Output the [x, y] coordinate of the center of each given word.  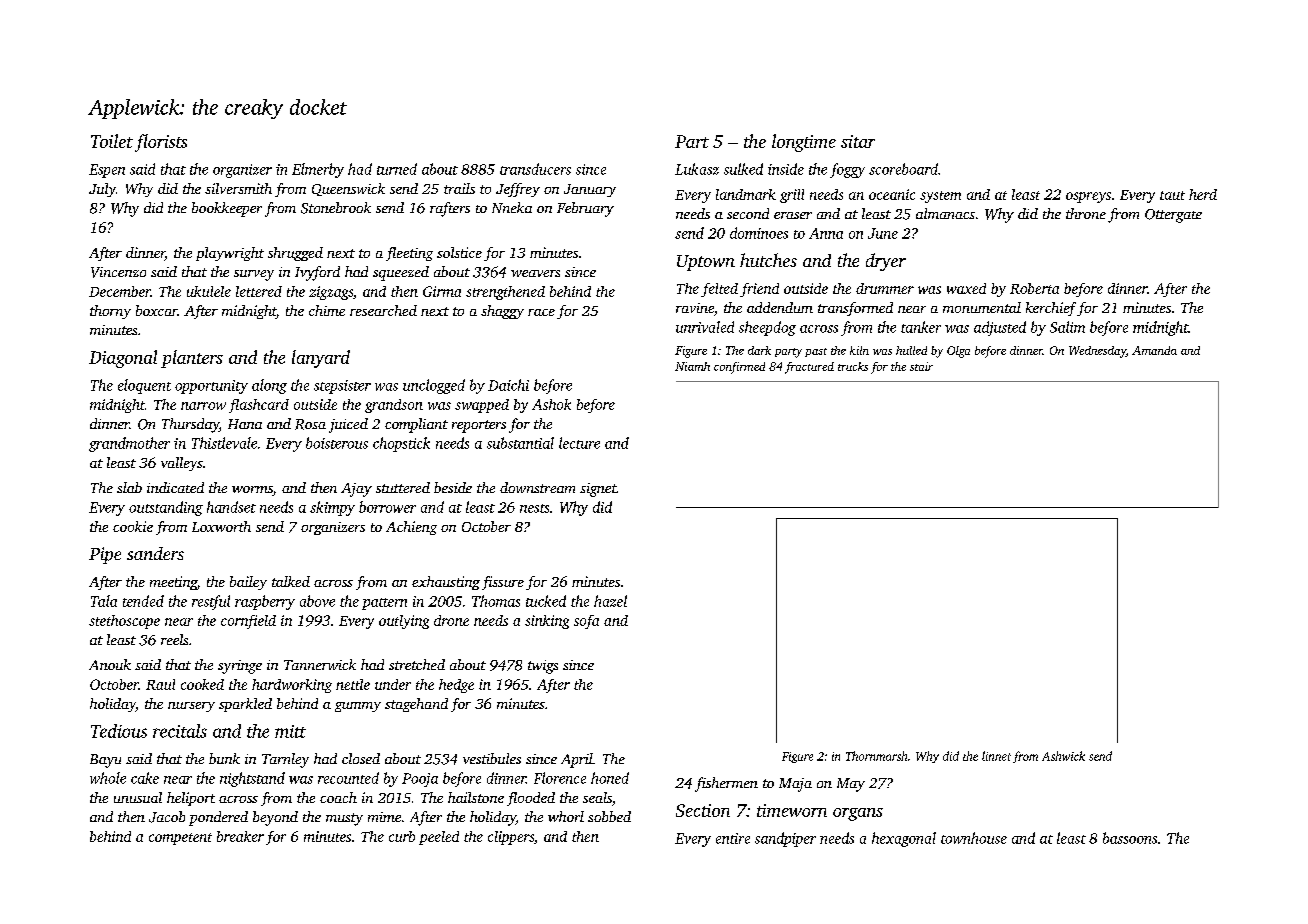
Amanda [1154, 350]
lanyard [321, 359]
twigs [543, 667]
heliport [191, 799]
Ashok [551, 404]
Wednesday [1097, 352]
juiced [348, 425]
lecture [579, 443]
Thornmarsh [876, 756]
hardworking [292, 686]
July [102, 190]
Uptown [706, 263]
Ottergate [1173, 216]
